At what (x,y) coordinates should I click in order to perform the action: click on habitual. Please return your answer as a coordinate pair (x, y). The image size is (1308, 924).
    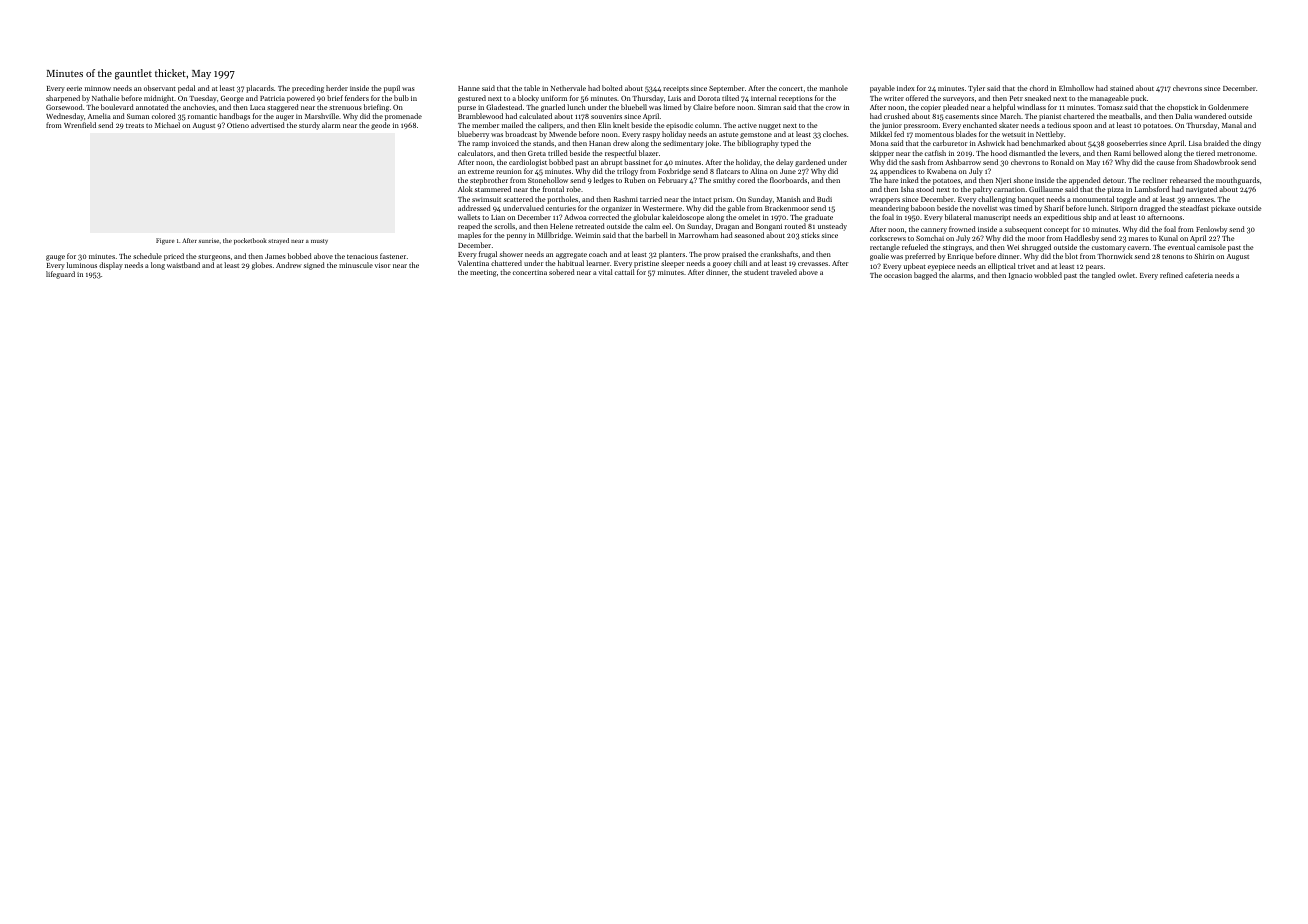
    Looking at the image, I should click on (571, 263).
